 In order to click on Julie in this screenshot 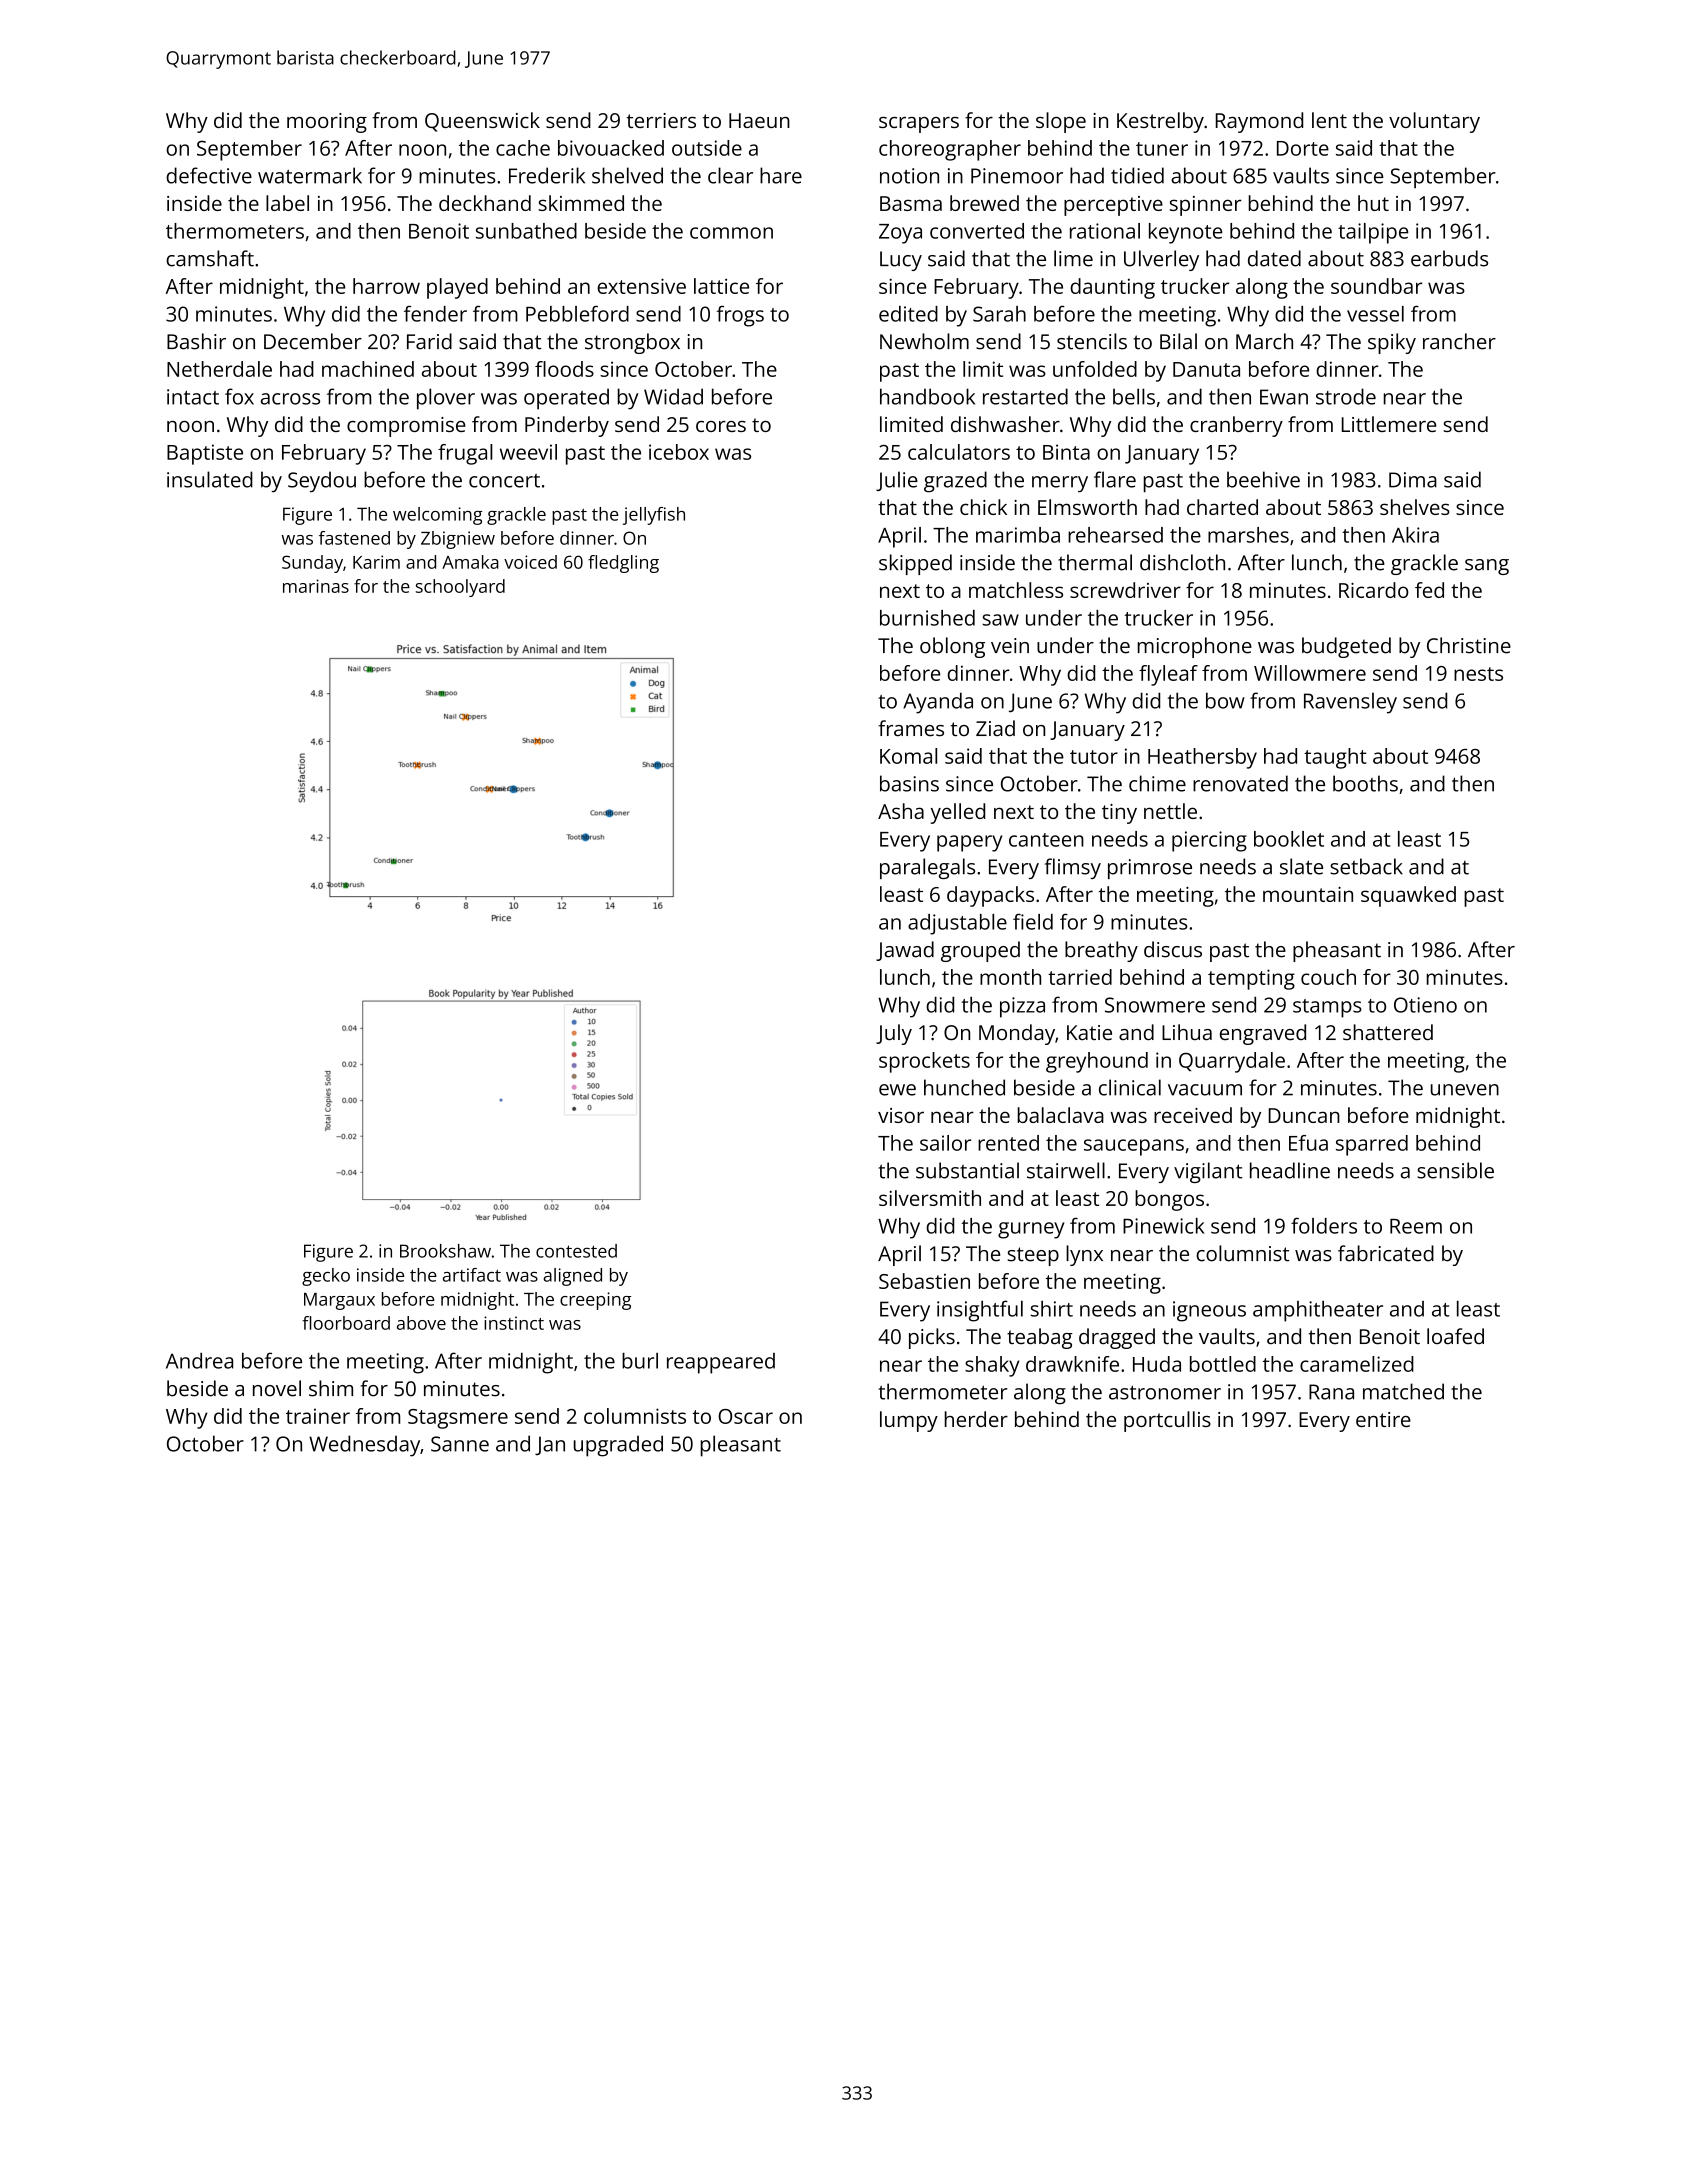, I will do `click(897, 481)`.
